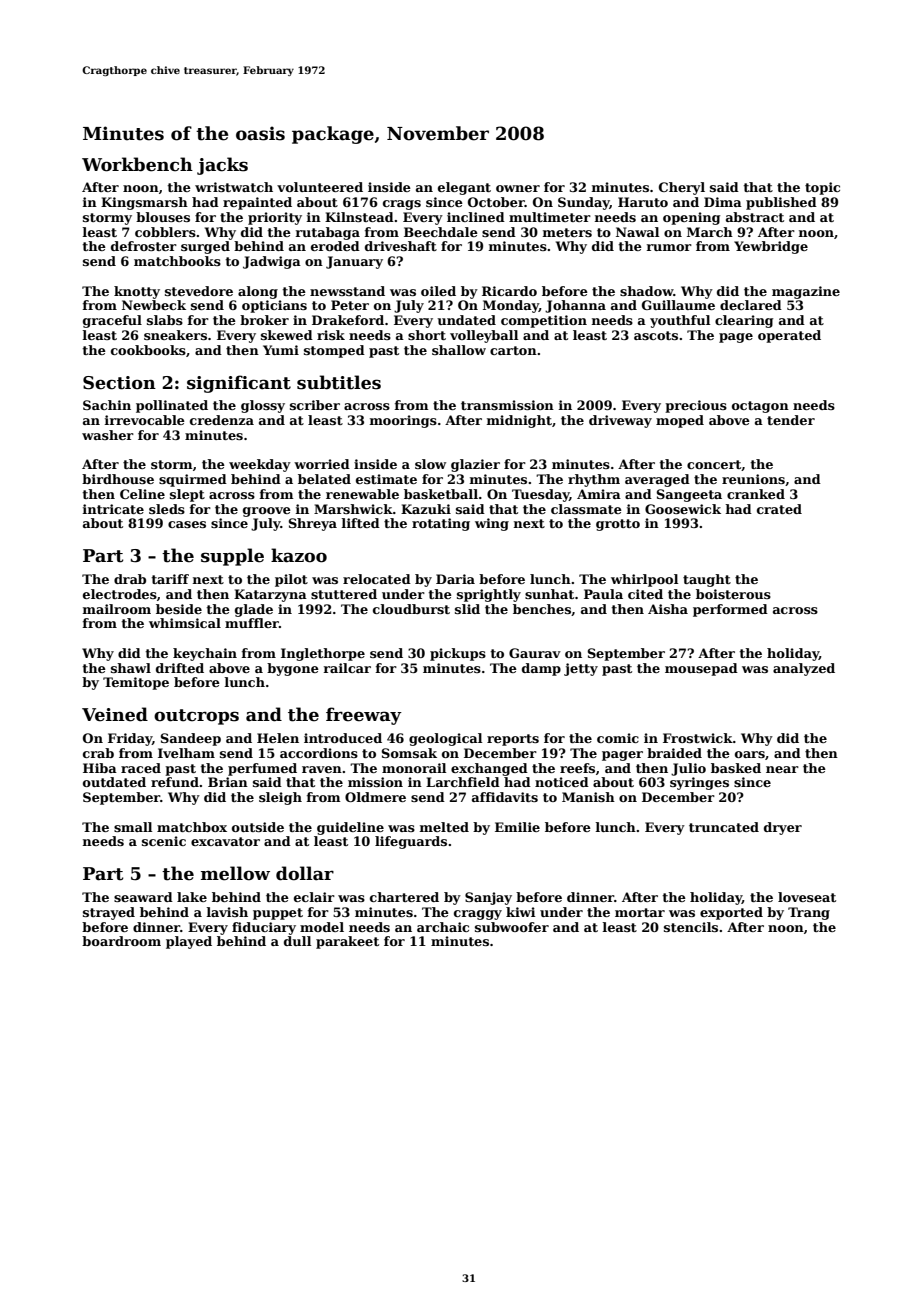 The height and width of the screenshot is (1308, 924). I want to click on lake, so click(192, 897).
